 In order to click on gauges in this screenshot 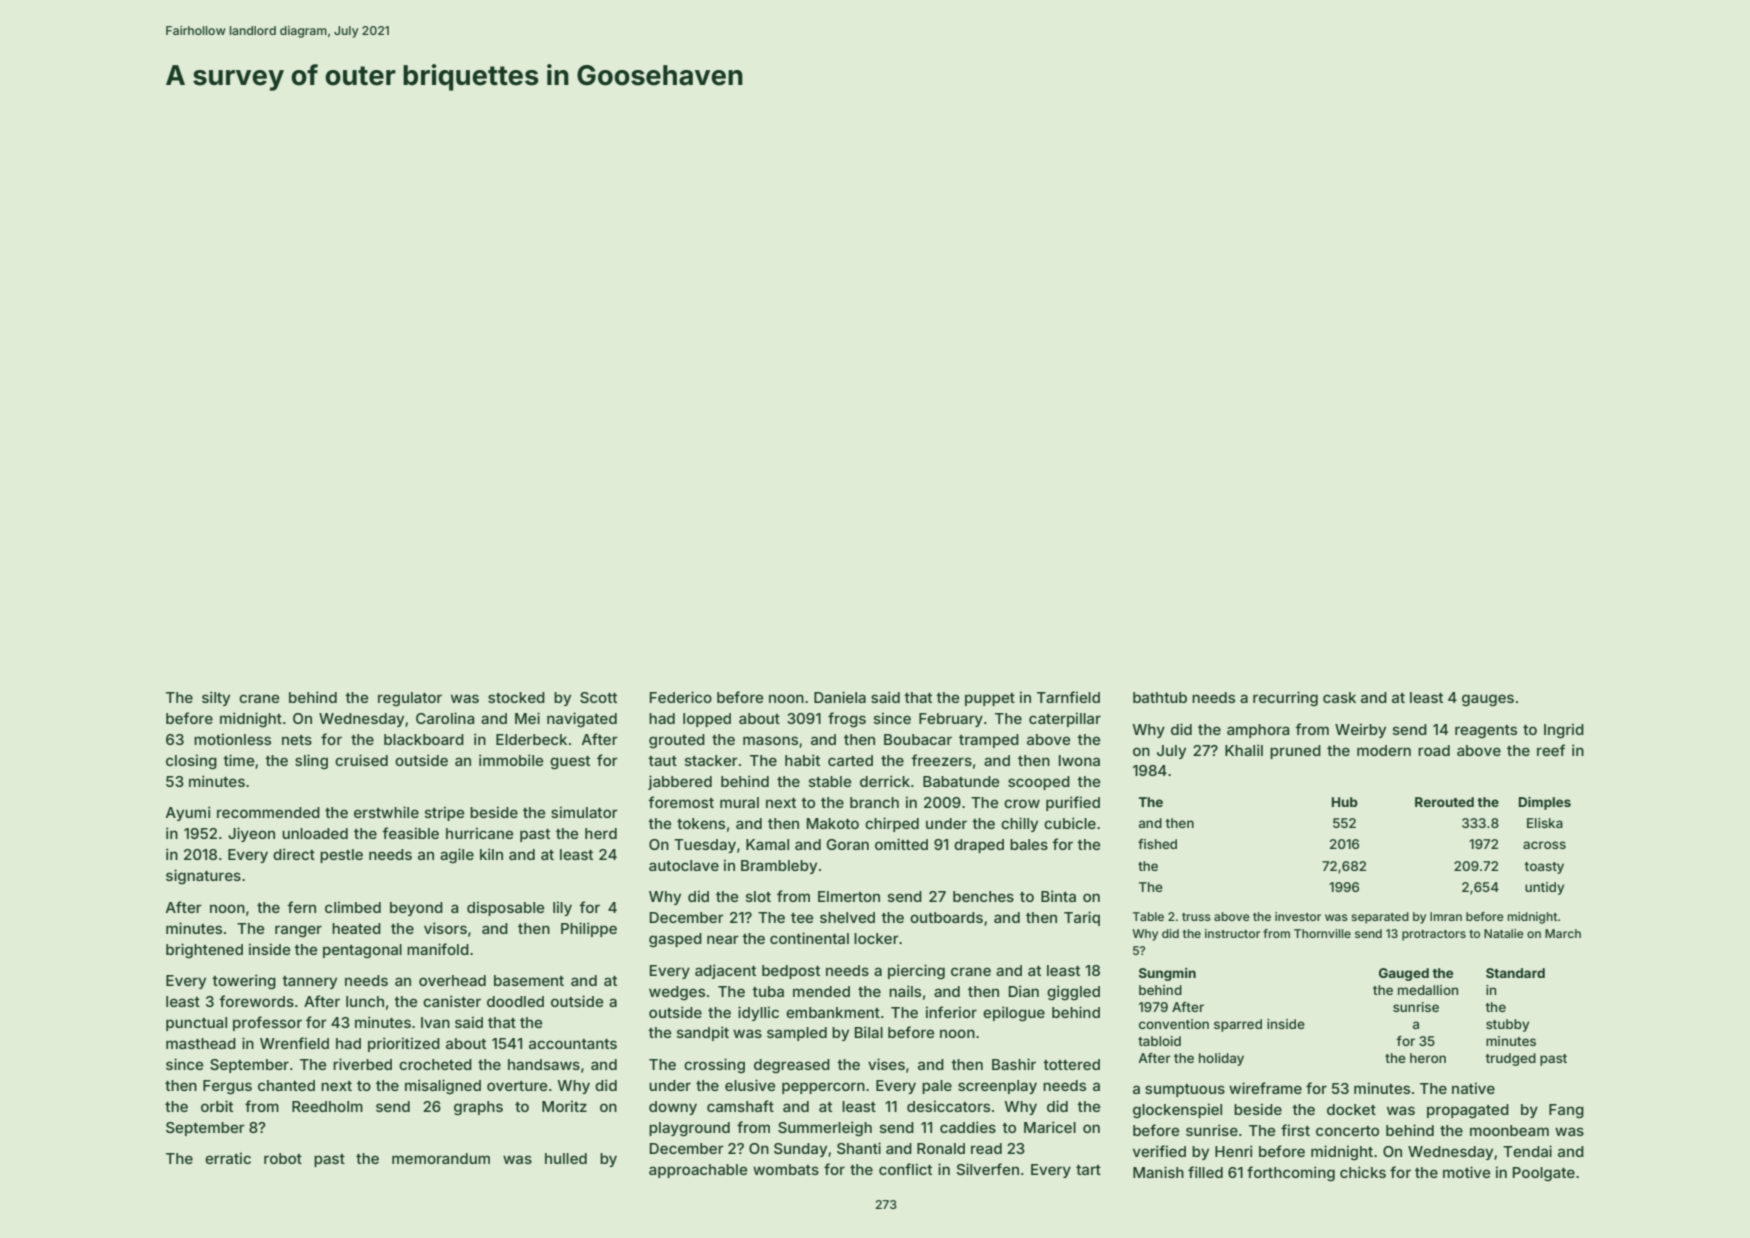, I will do `click(1488, 700)`.
